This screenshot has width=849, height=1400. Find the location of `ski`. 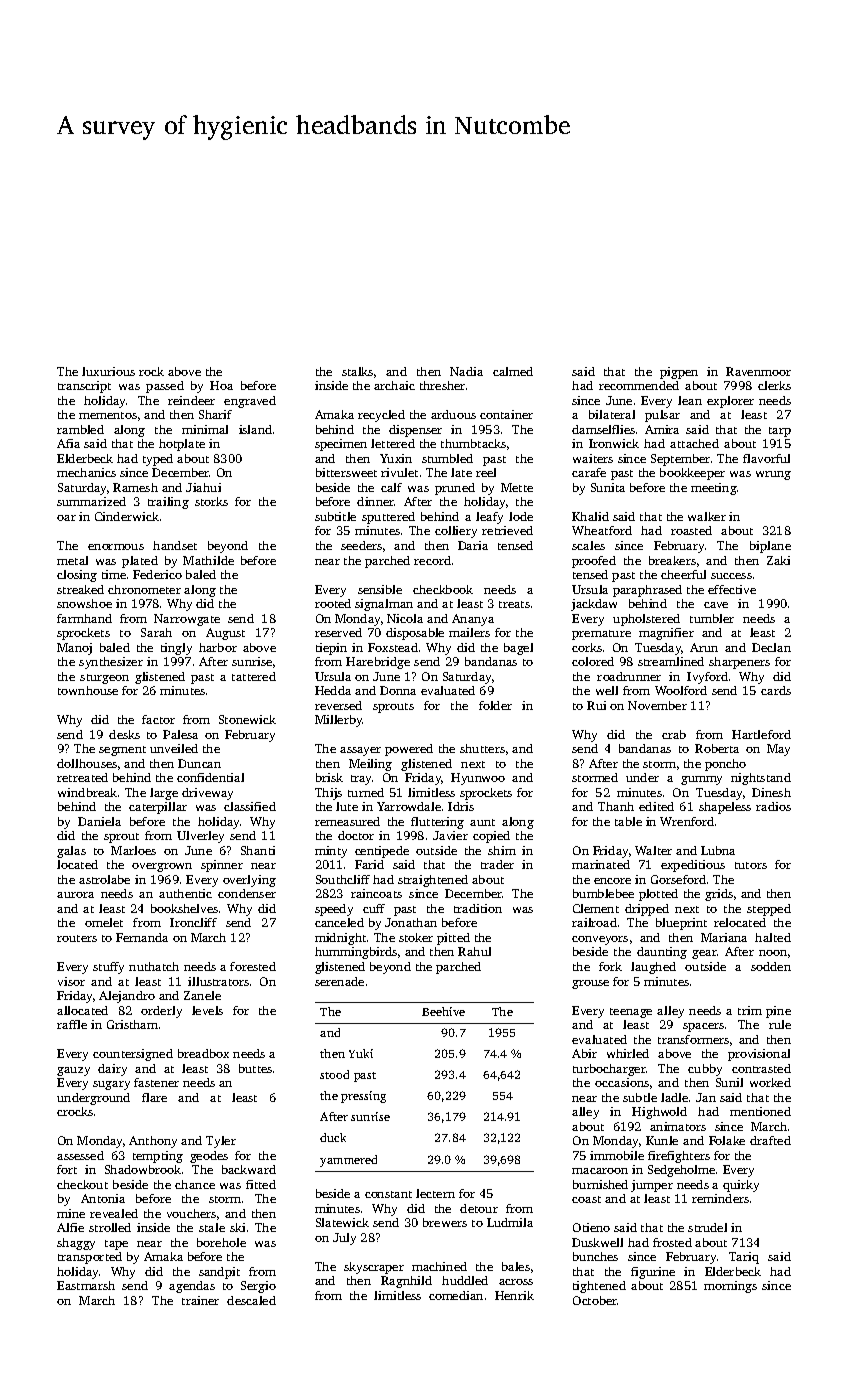

ski is located at coordinates (237, 1227).
